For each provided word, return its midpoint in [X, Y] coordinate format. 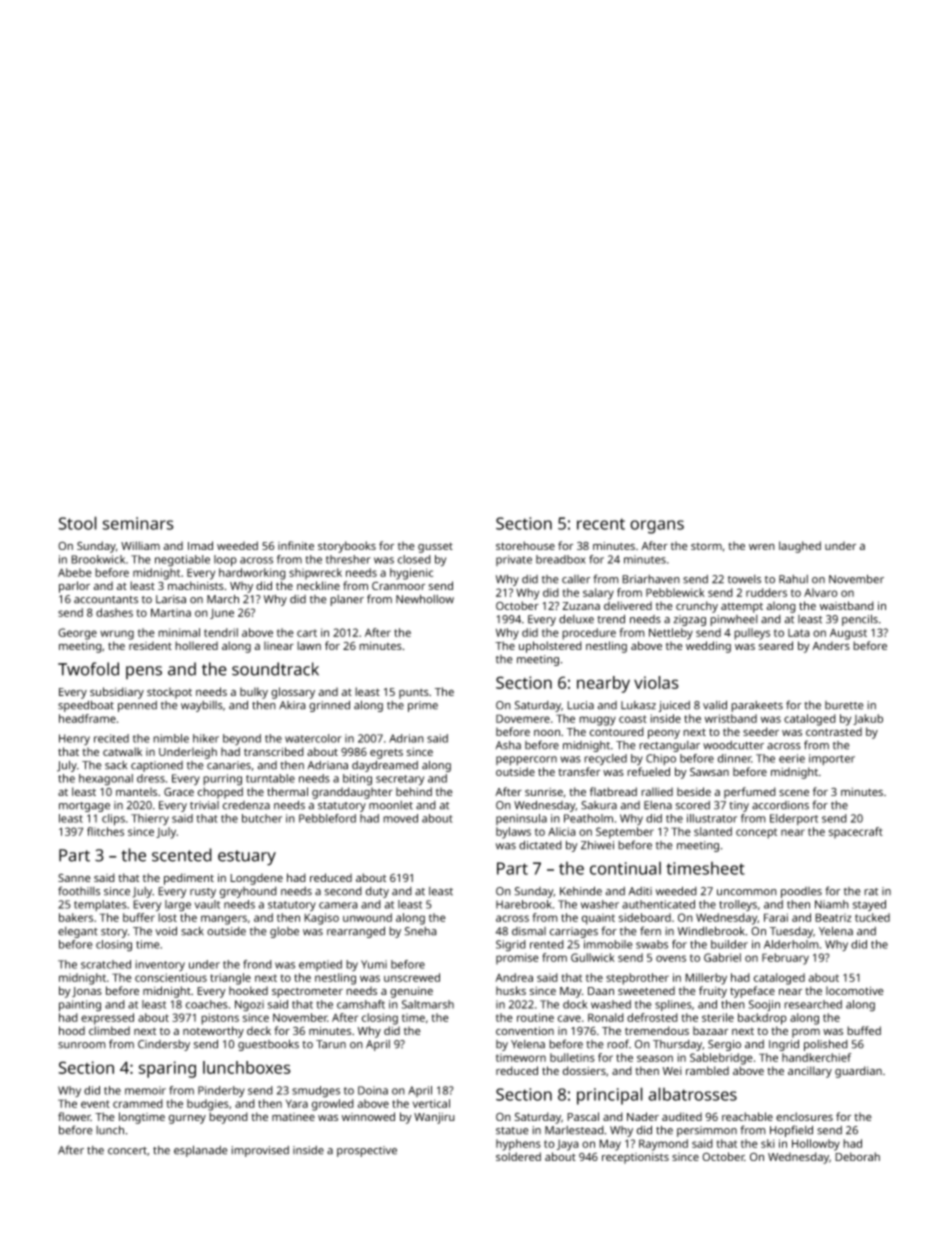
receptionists [635, 1158]
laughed [800, 547]
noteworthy [213, 1032]
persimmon [707, 1131]
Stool [77, 523]
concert [127, 1151]
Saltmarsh [428, 1004]
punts [414, 693]
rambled [707, 1070]
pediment [189, 879]
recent [601, 524]
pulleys [752, 634]
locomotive [855, 990]
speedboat [86, 706]
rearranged [356, 932]
